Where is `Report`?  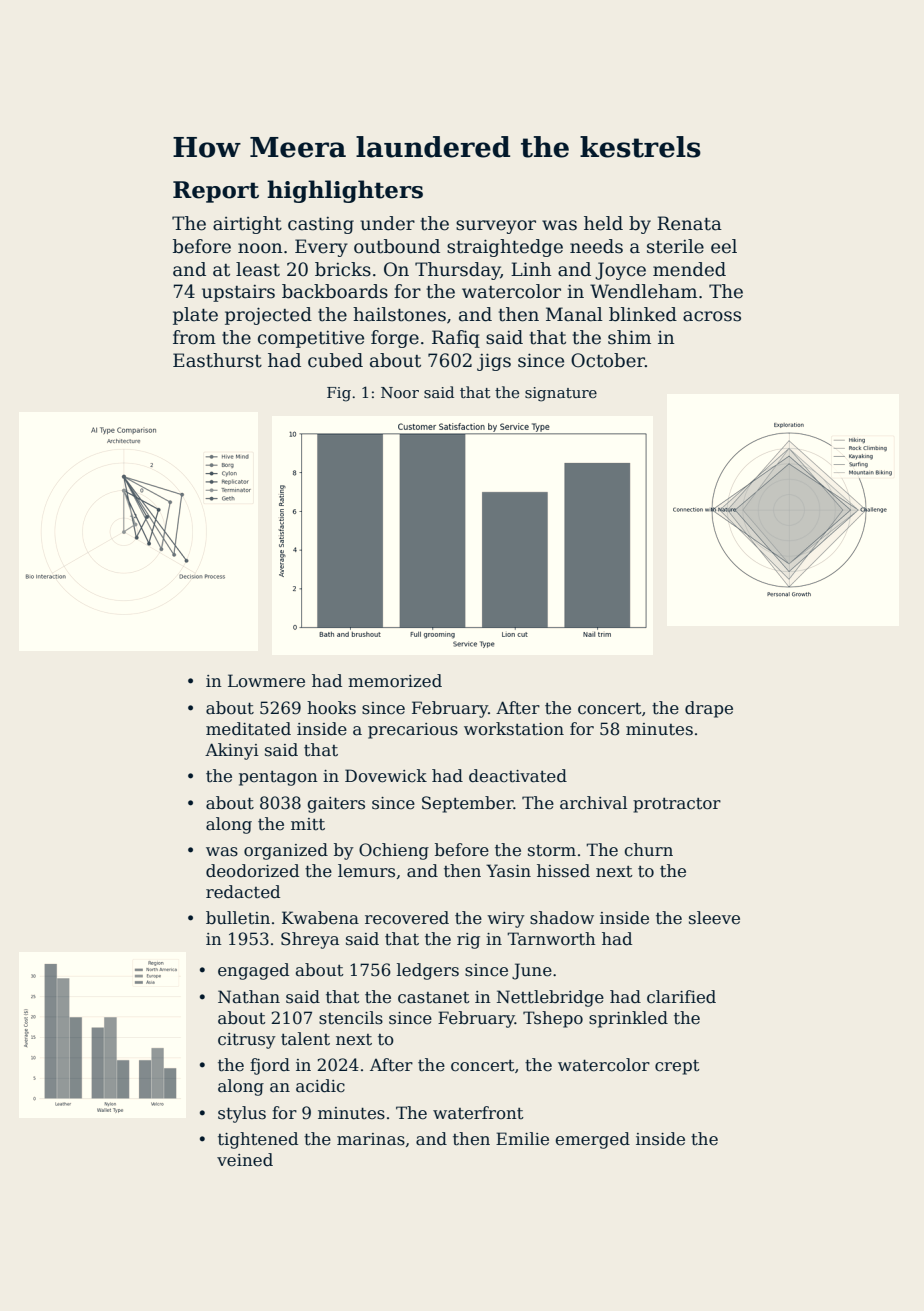 Report is located at coordinates (216, 192).
